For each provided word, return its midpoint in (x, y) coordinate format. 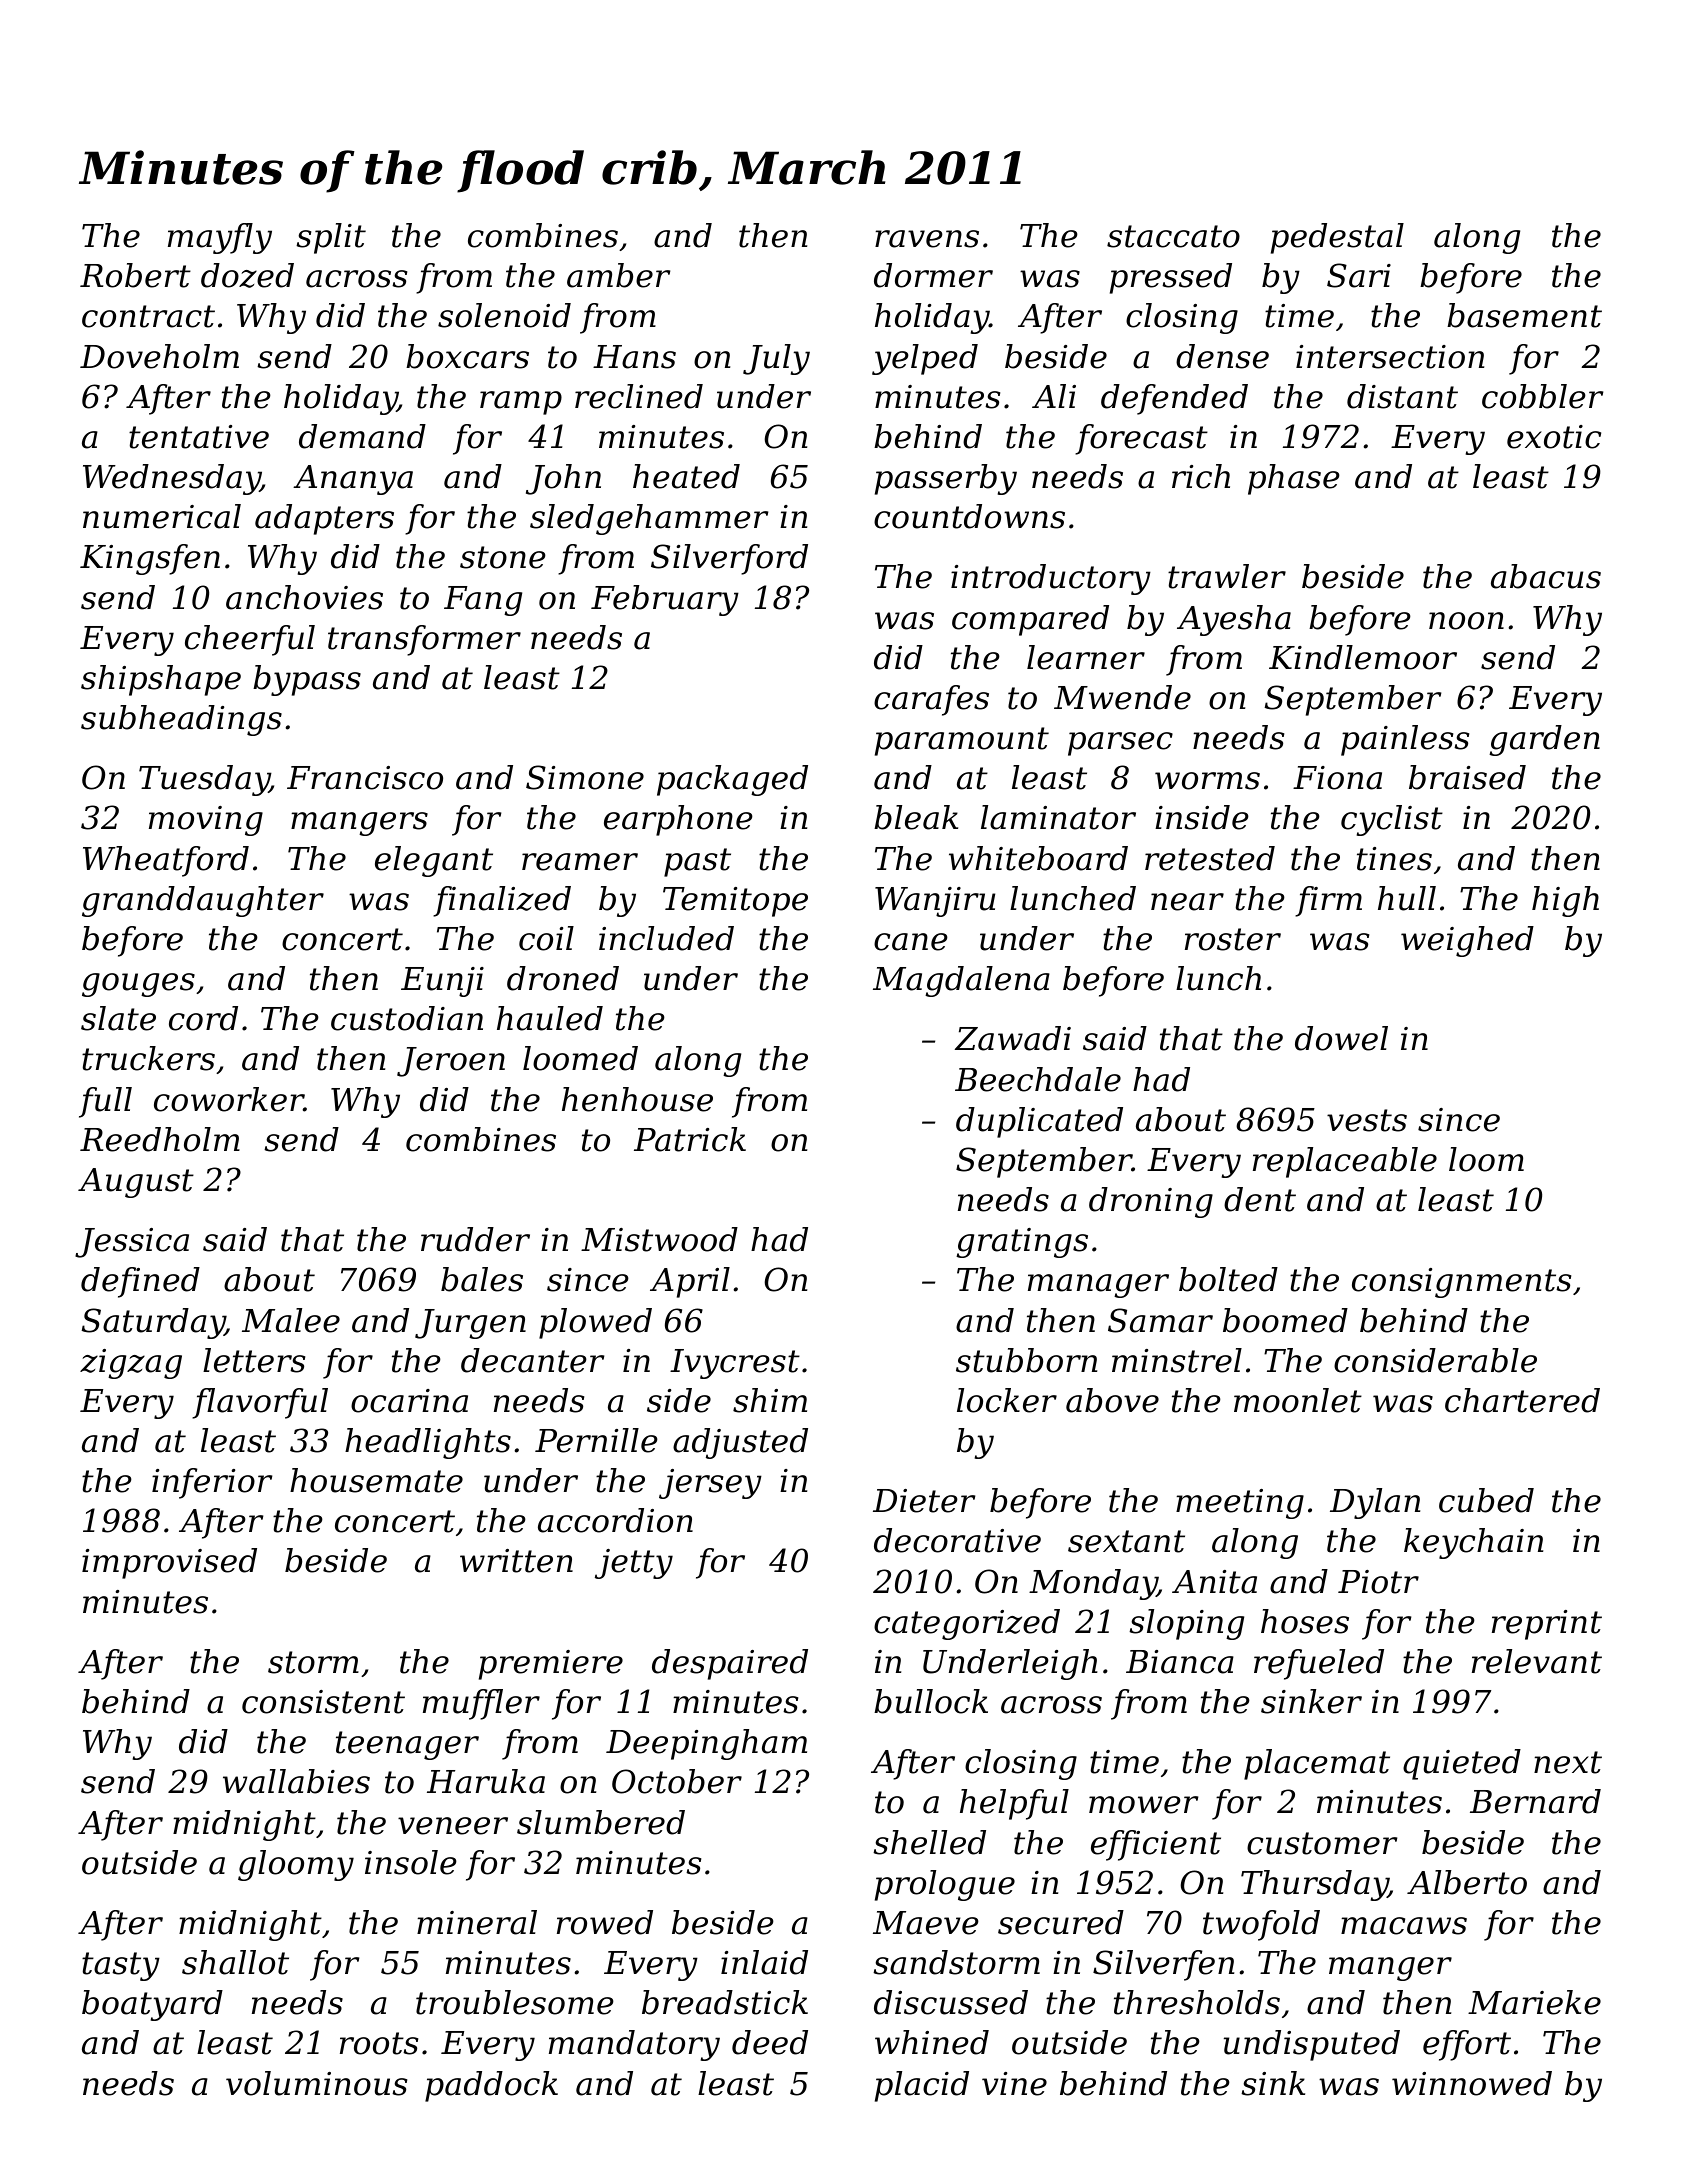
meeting (1240, 1504)
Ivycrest (735, 1364)
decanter (532, 1360)
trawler (1227, 576)
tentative (199, 437)
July (776, 359)
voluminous (316, 2083)
